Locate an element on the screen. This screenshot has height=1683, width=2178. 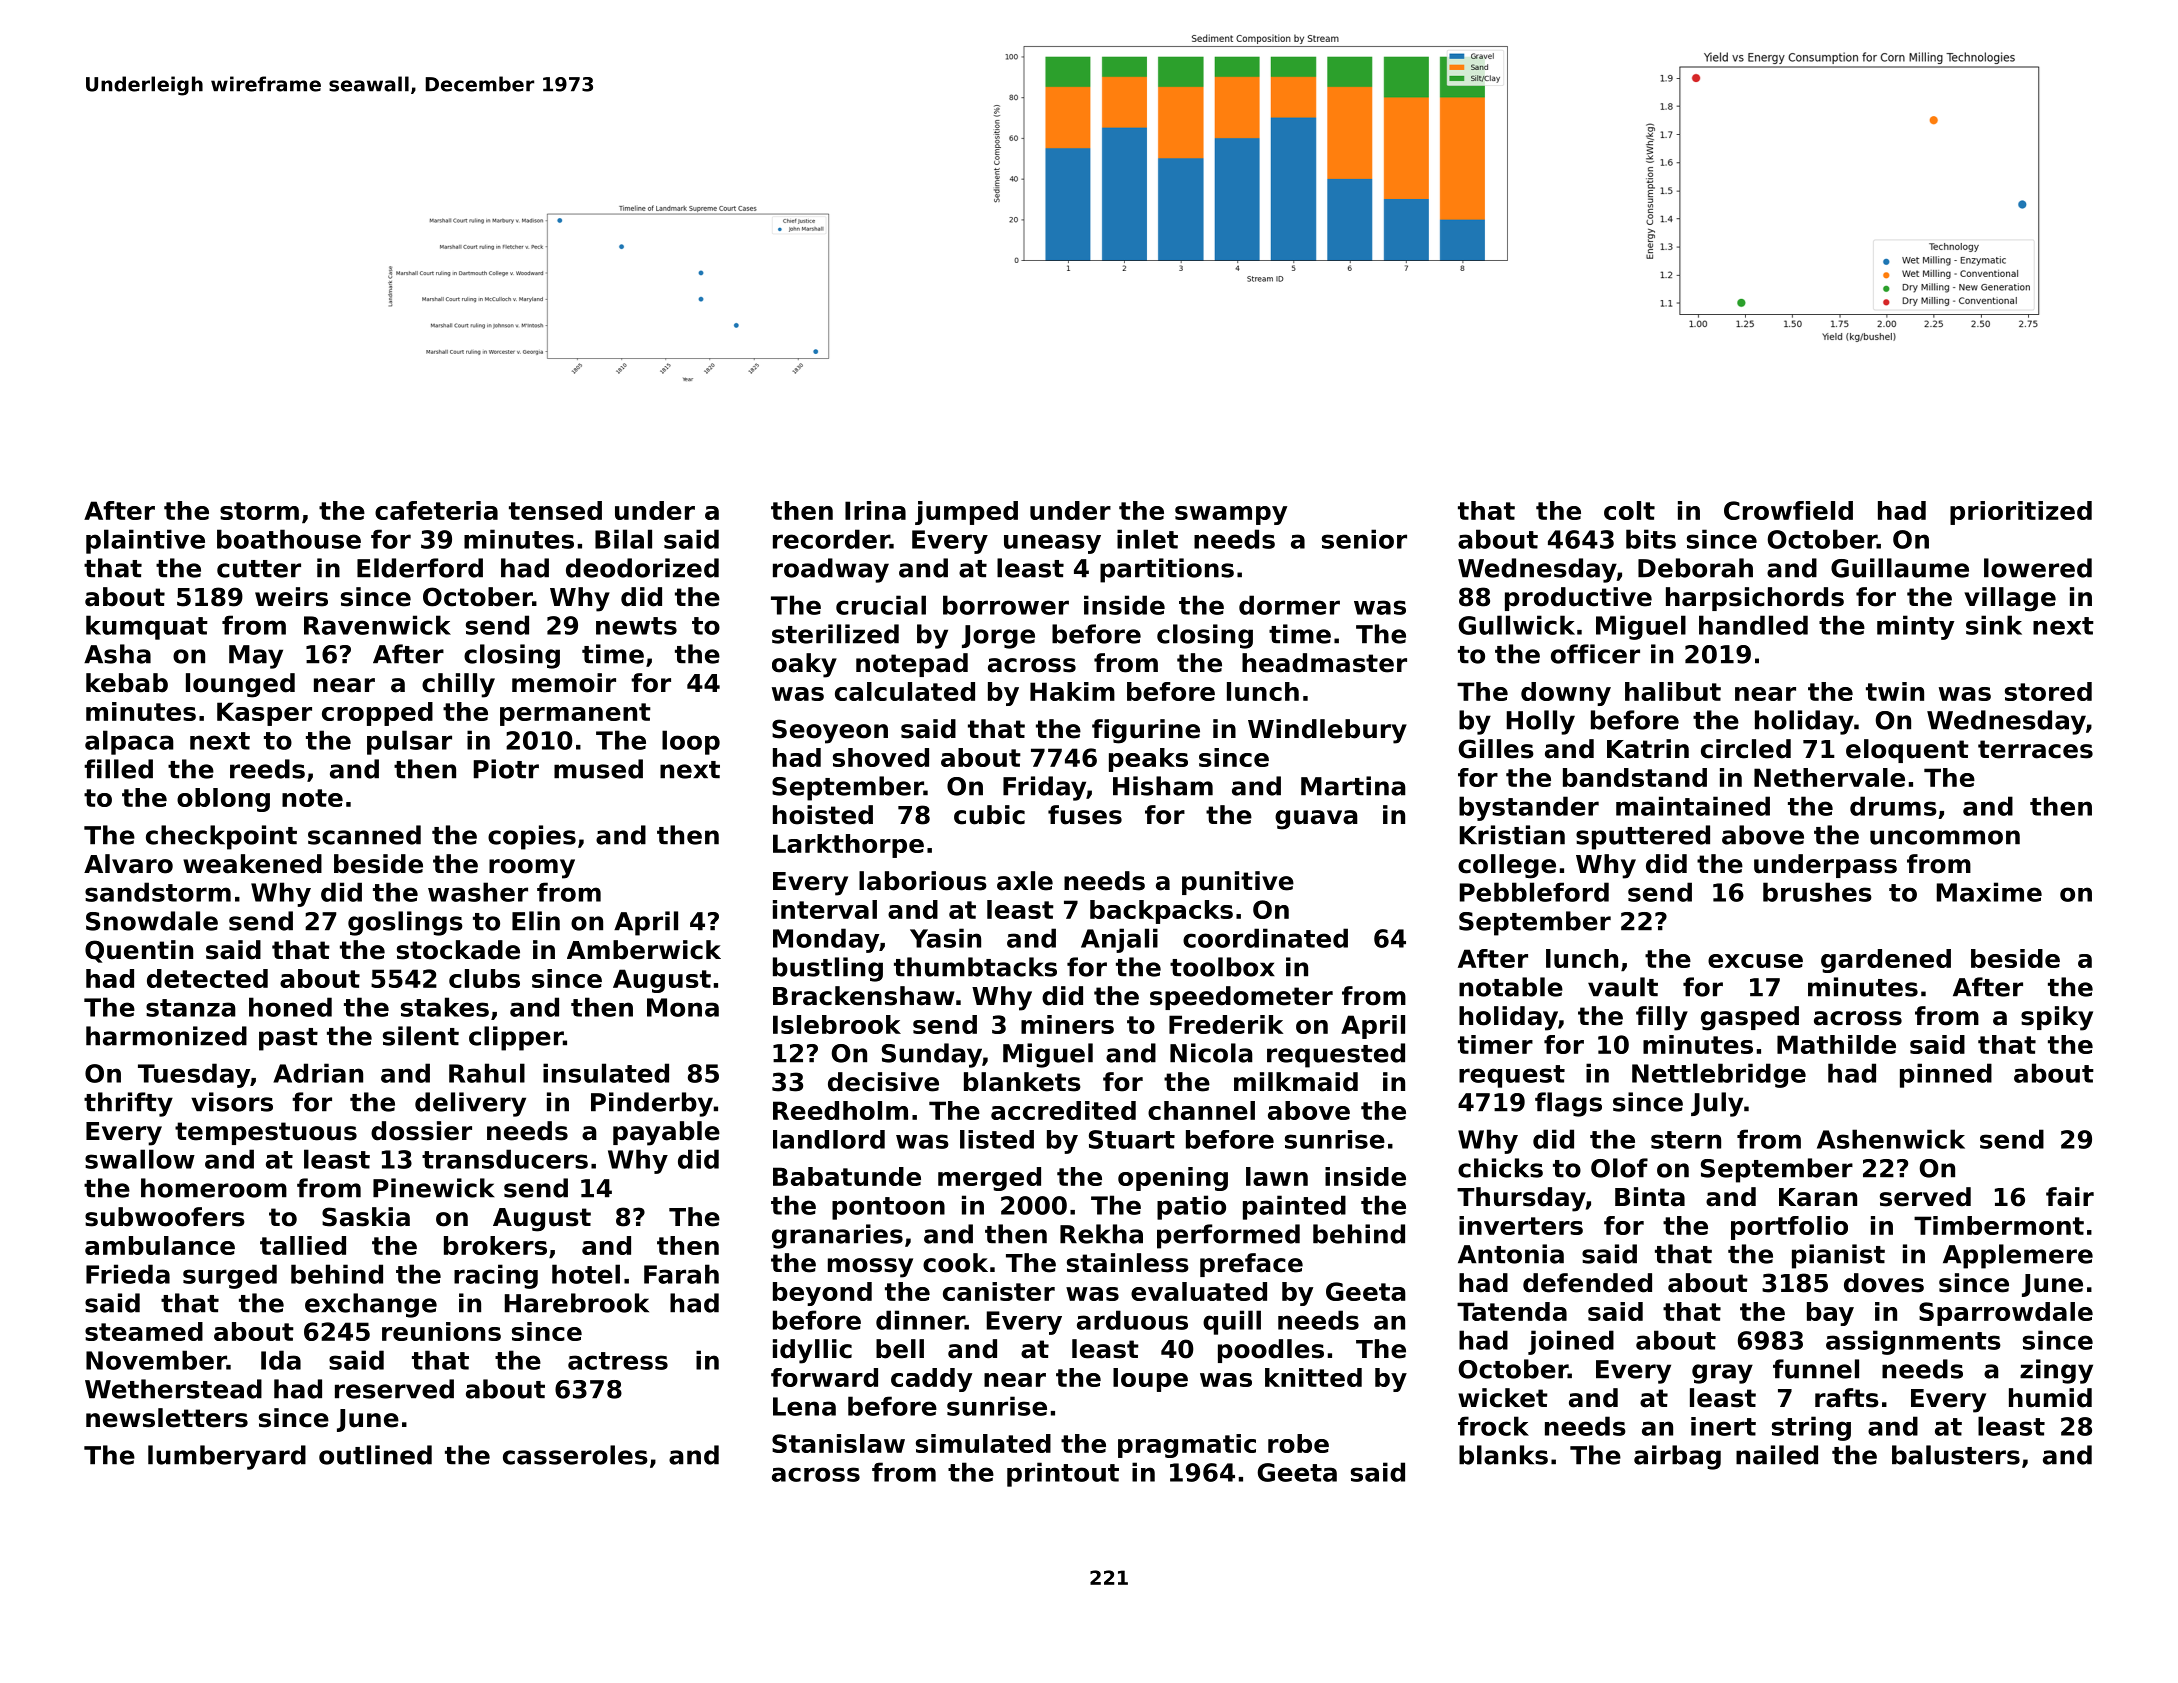
weirs is located at coordinates (291, 597).
